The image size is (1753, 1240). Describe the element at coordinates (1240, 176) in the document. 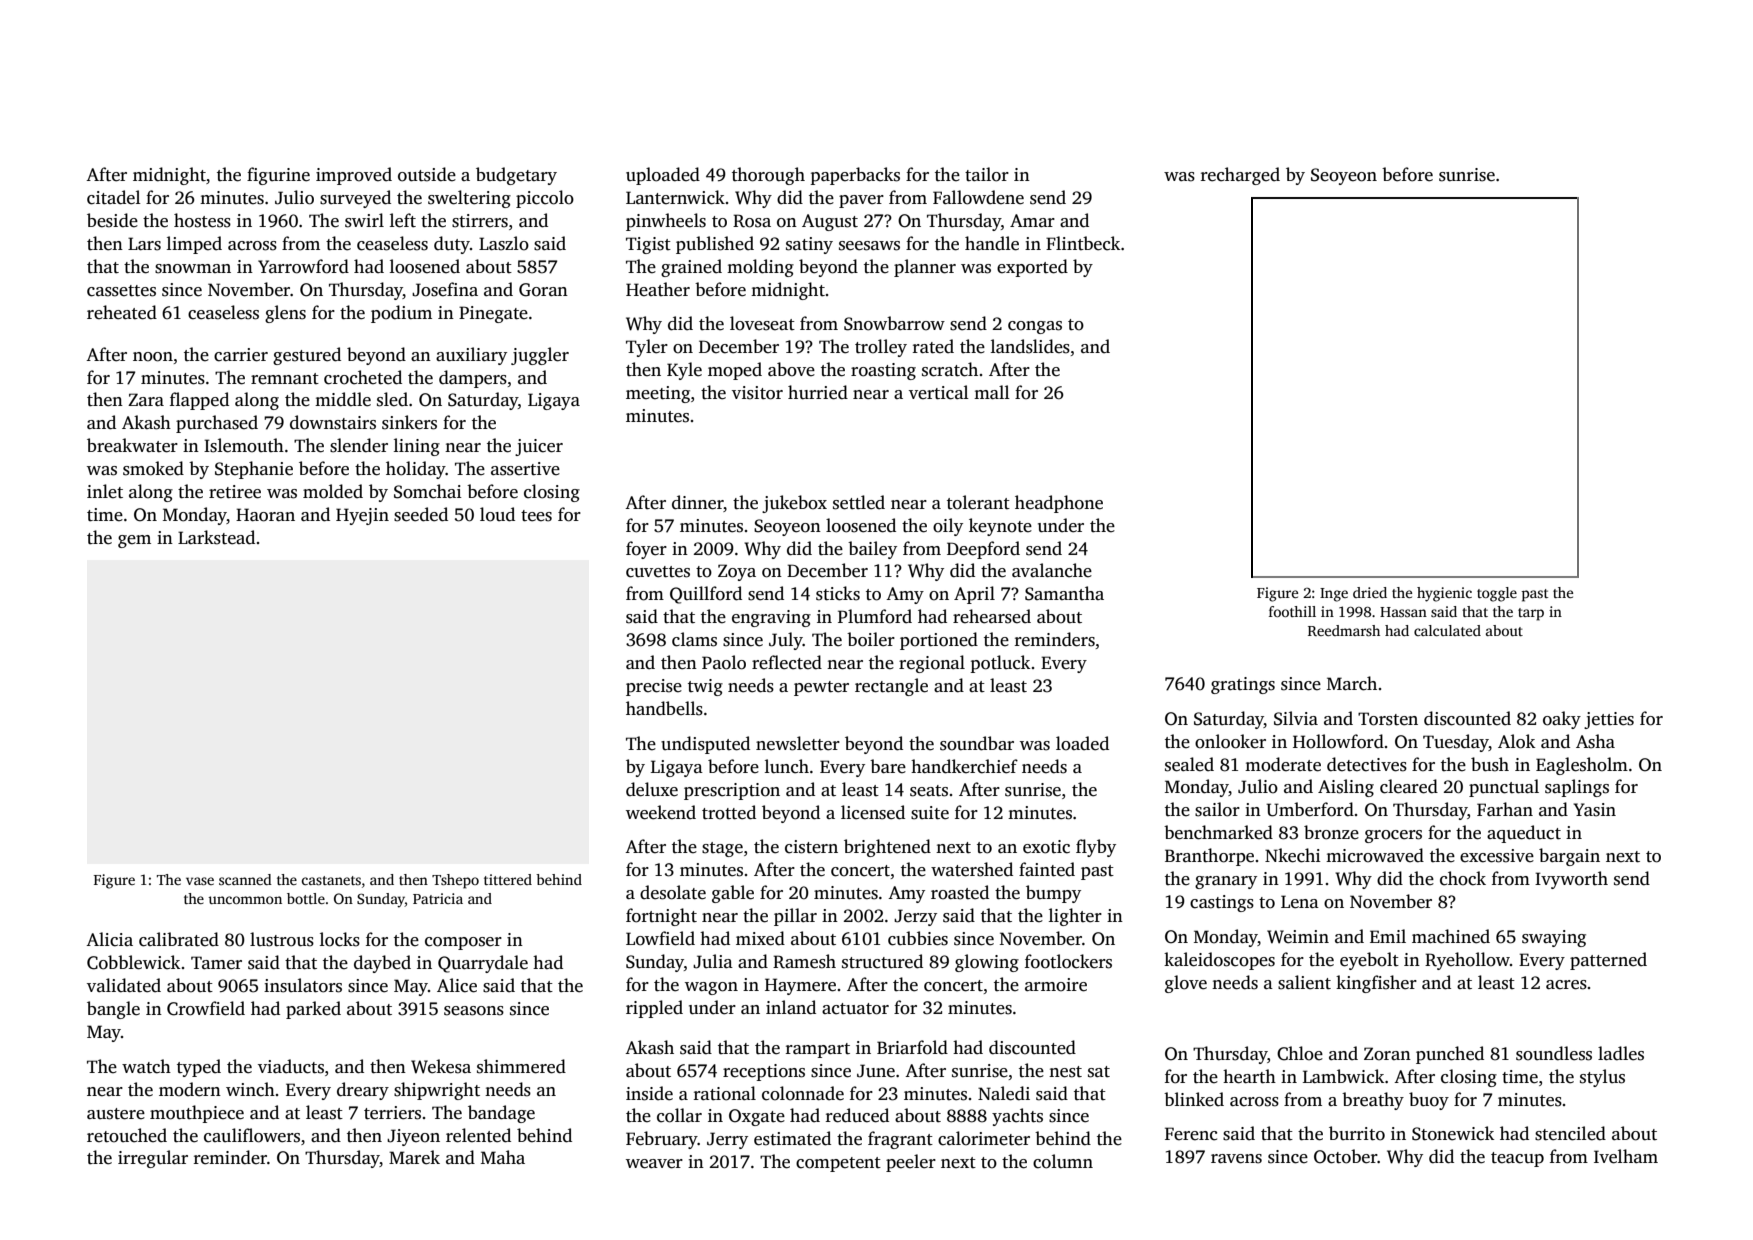

I see `recharged` at that location.
